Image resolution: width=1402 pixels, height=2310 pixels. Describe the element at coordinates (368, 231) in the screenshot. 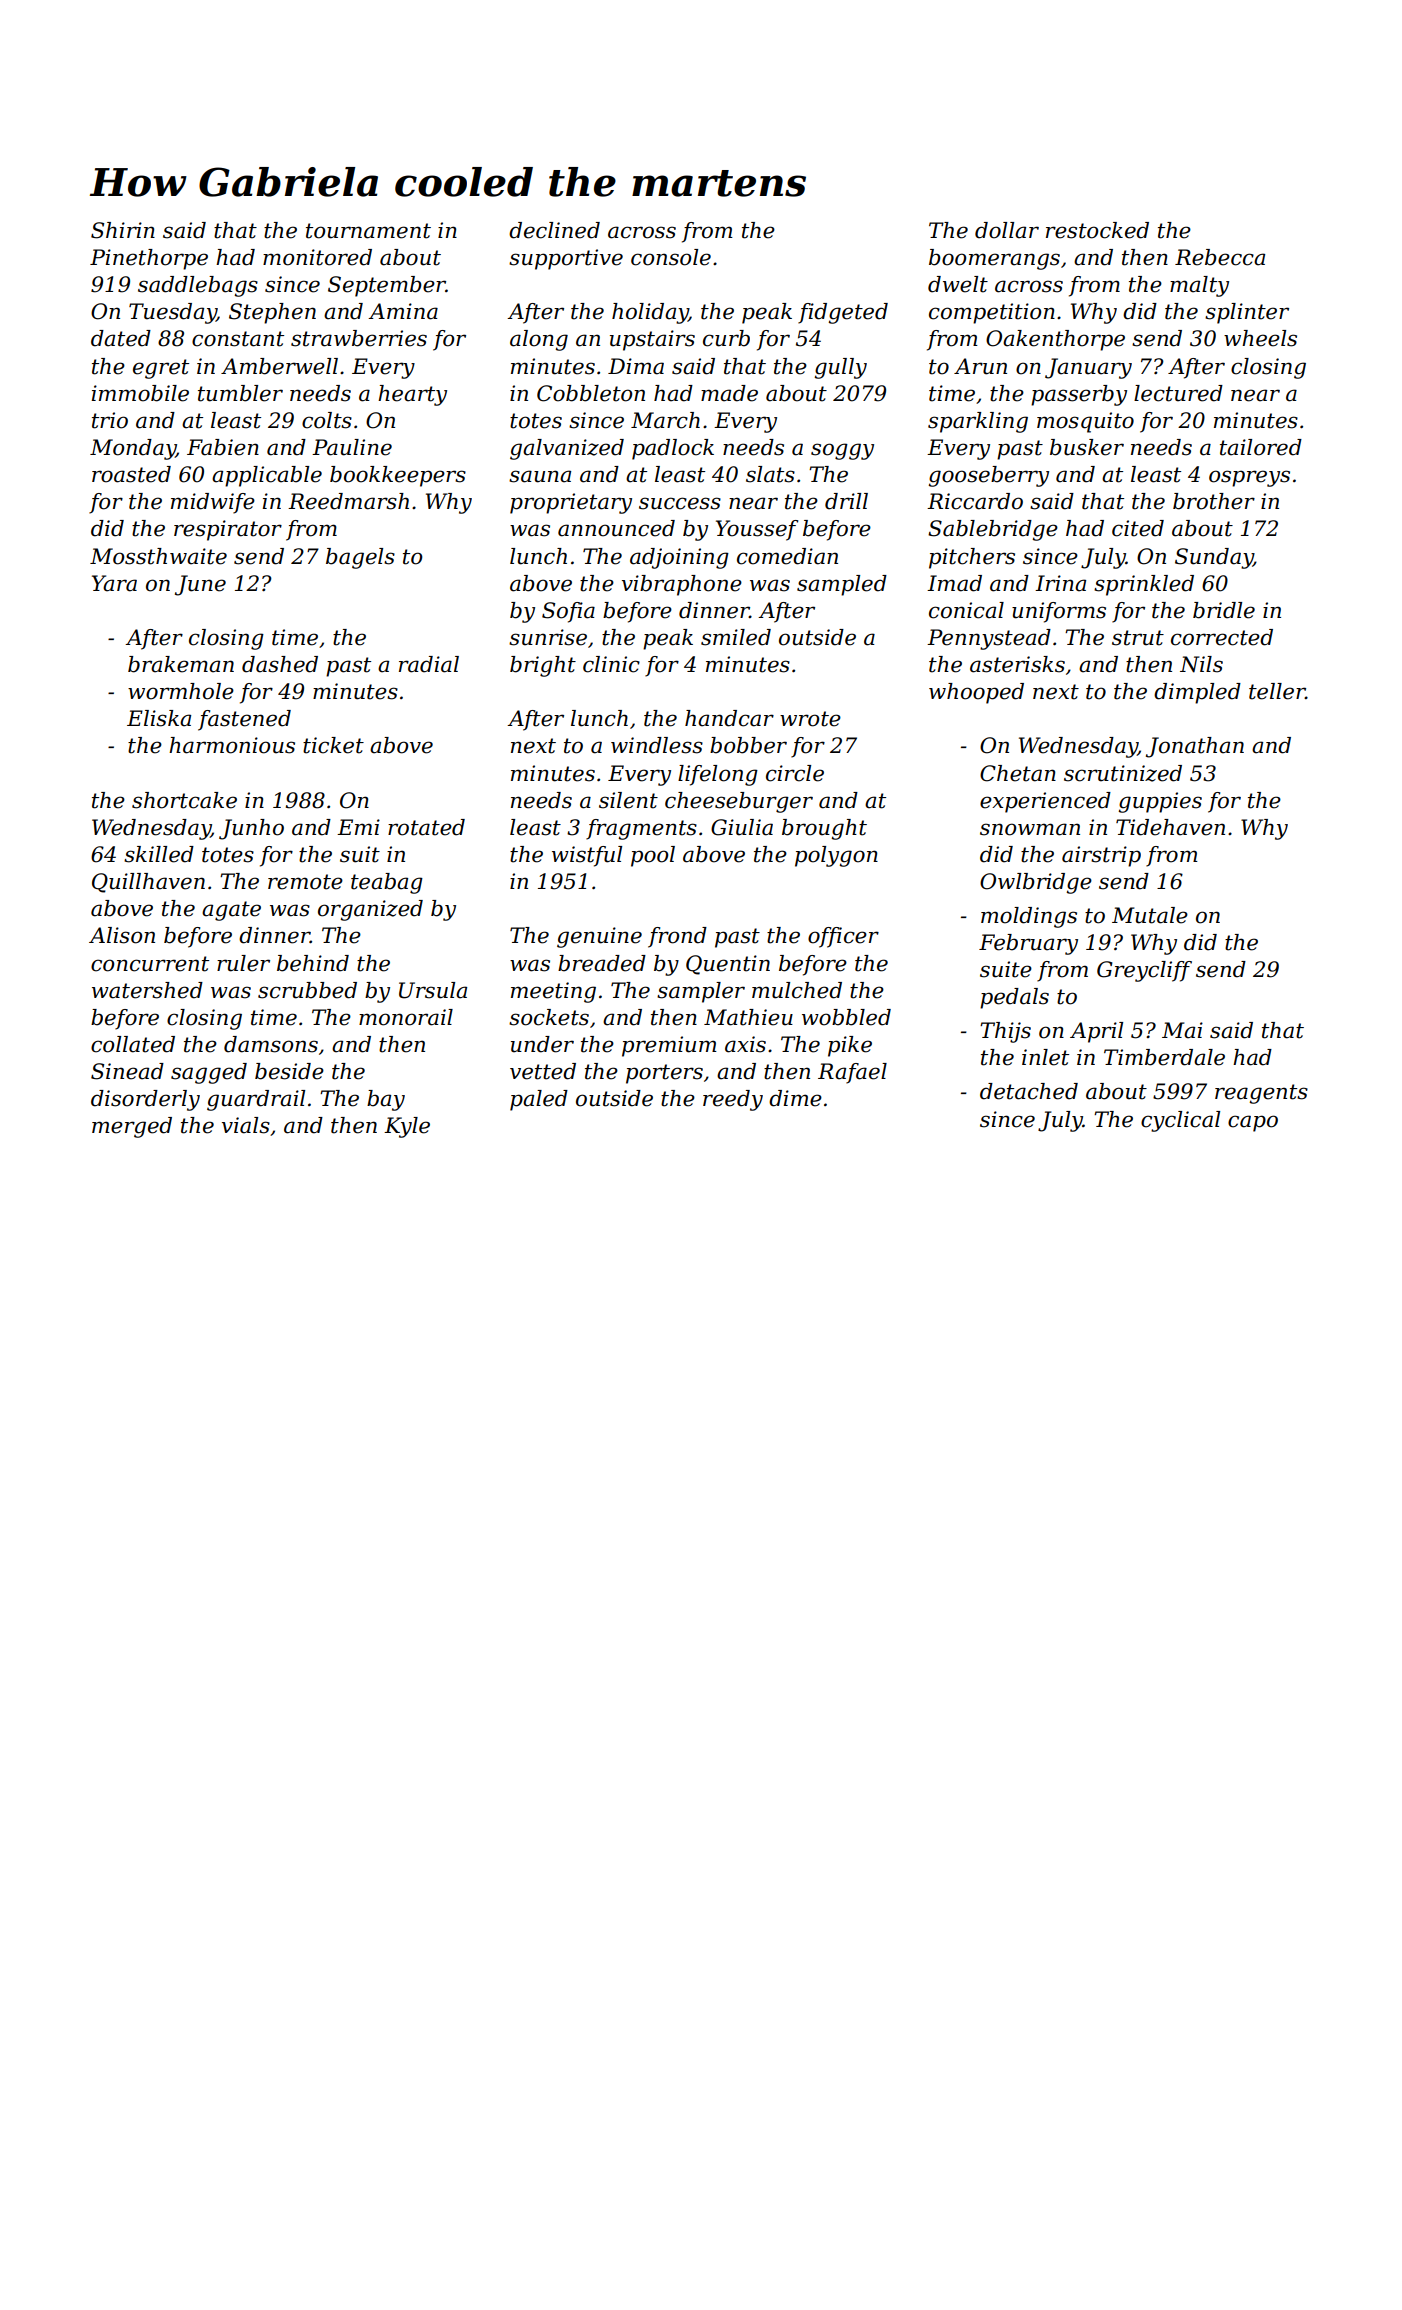

I see `tournament` at that location.
